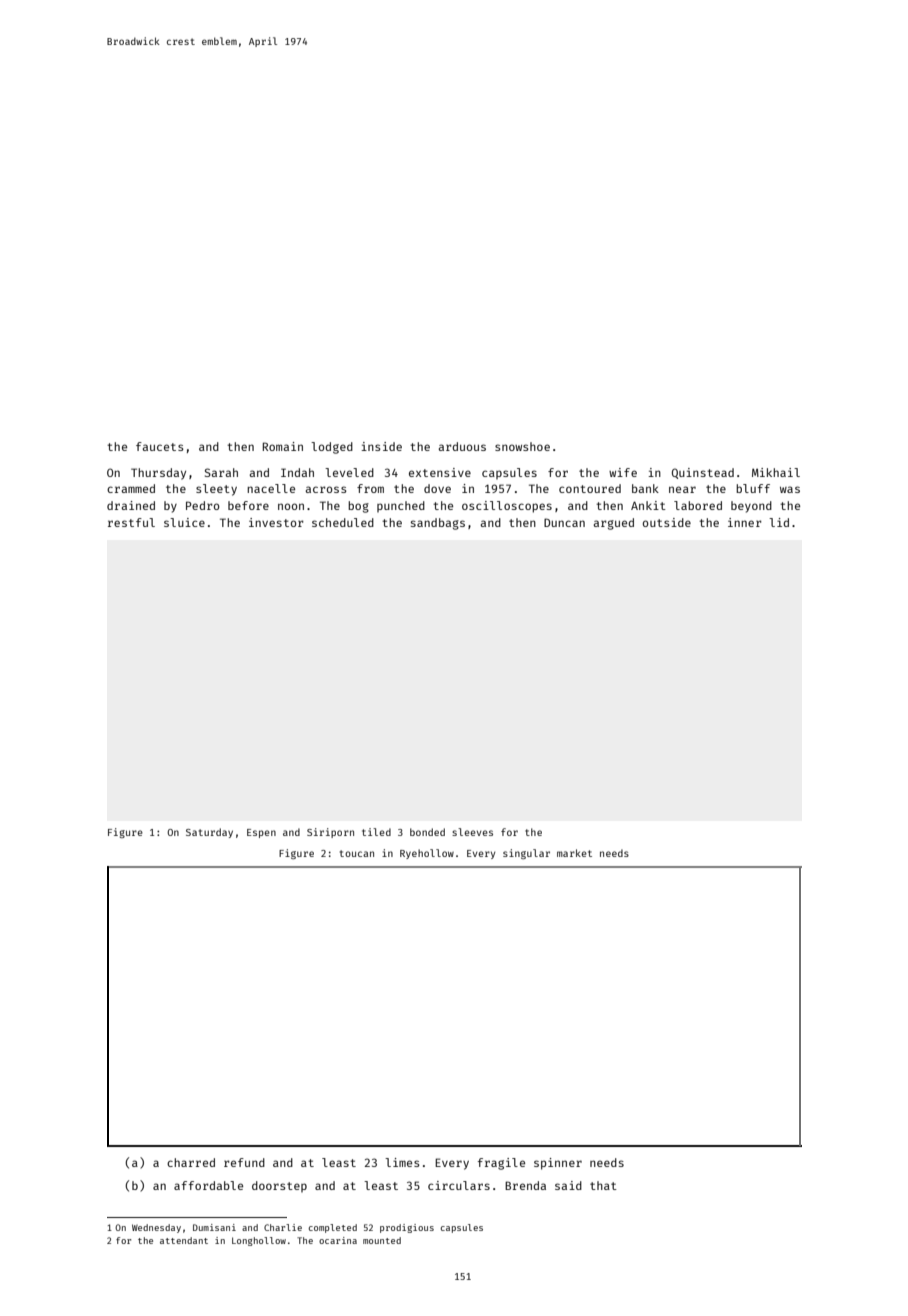  Describe the element at coordinates (209, 833) in the screenshot. I see `Saturday` at that location.
